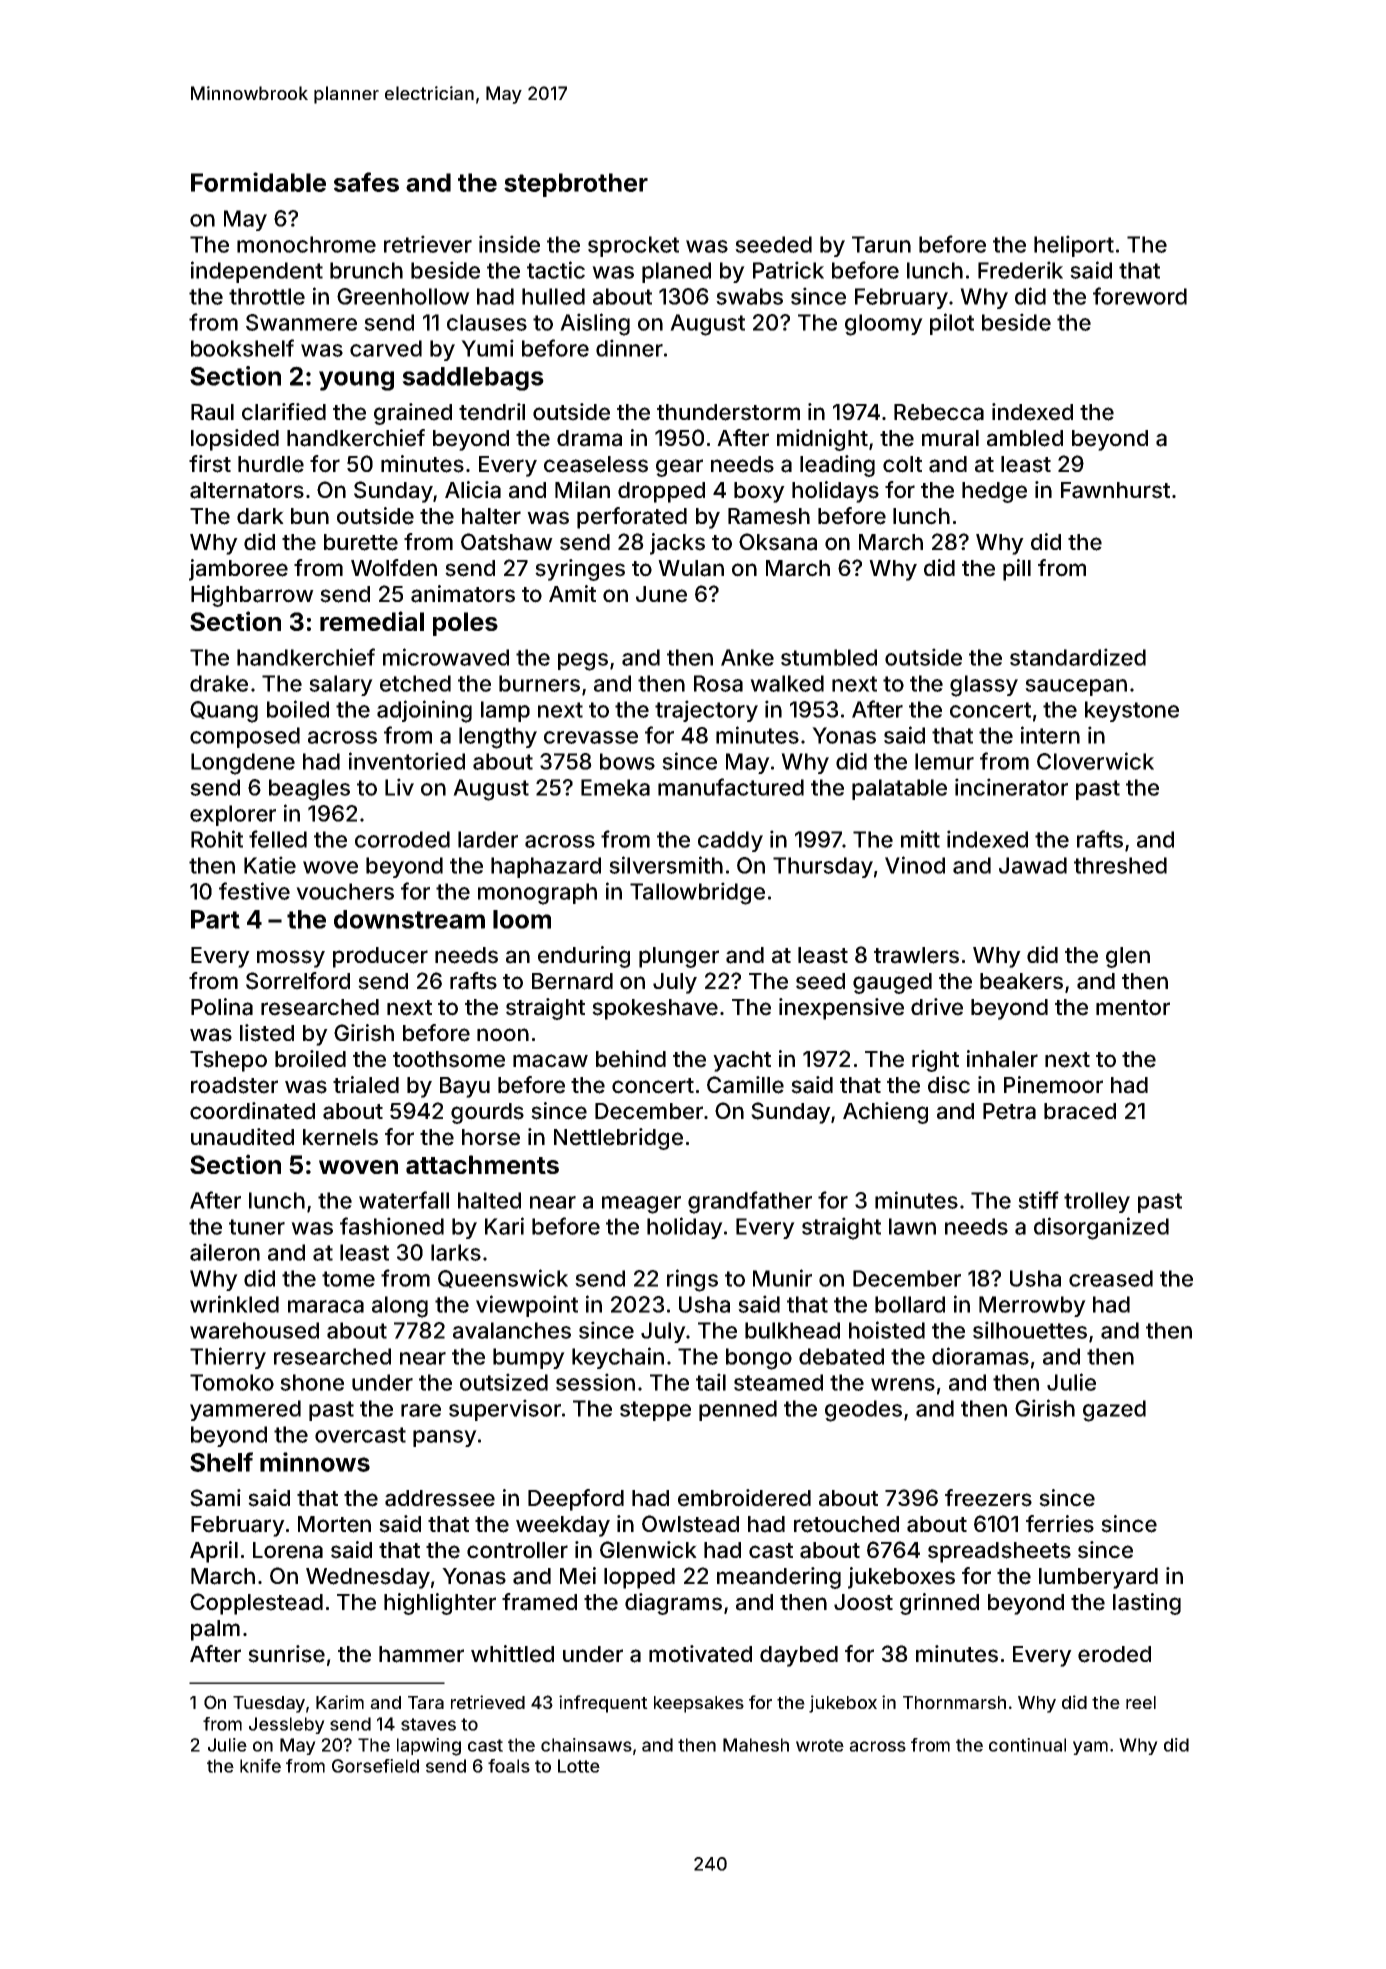 Image resolution: width=1386 pixels, height=1969 pixels. Describe the element at coordinates (375, 1766) in the screenshot. I see `Gorsefield` at that location.
